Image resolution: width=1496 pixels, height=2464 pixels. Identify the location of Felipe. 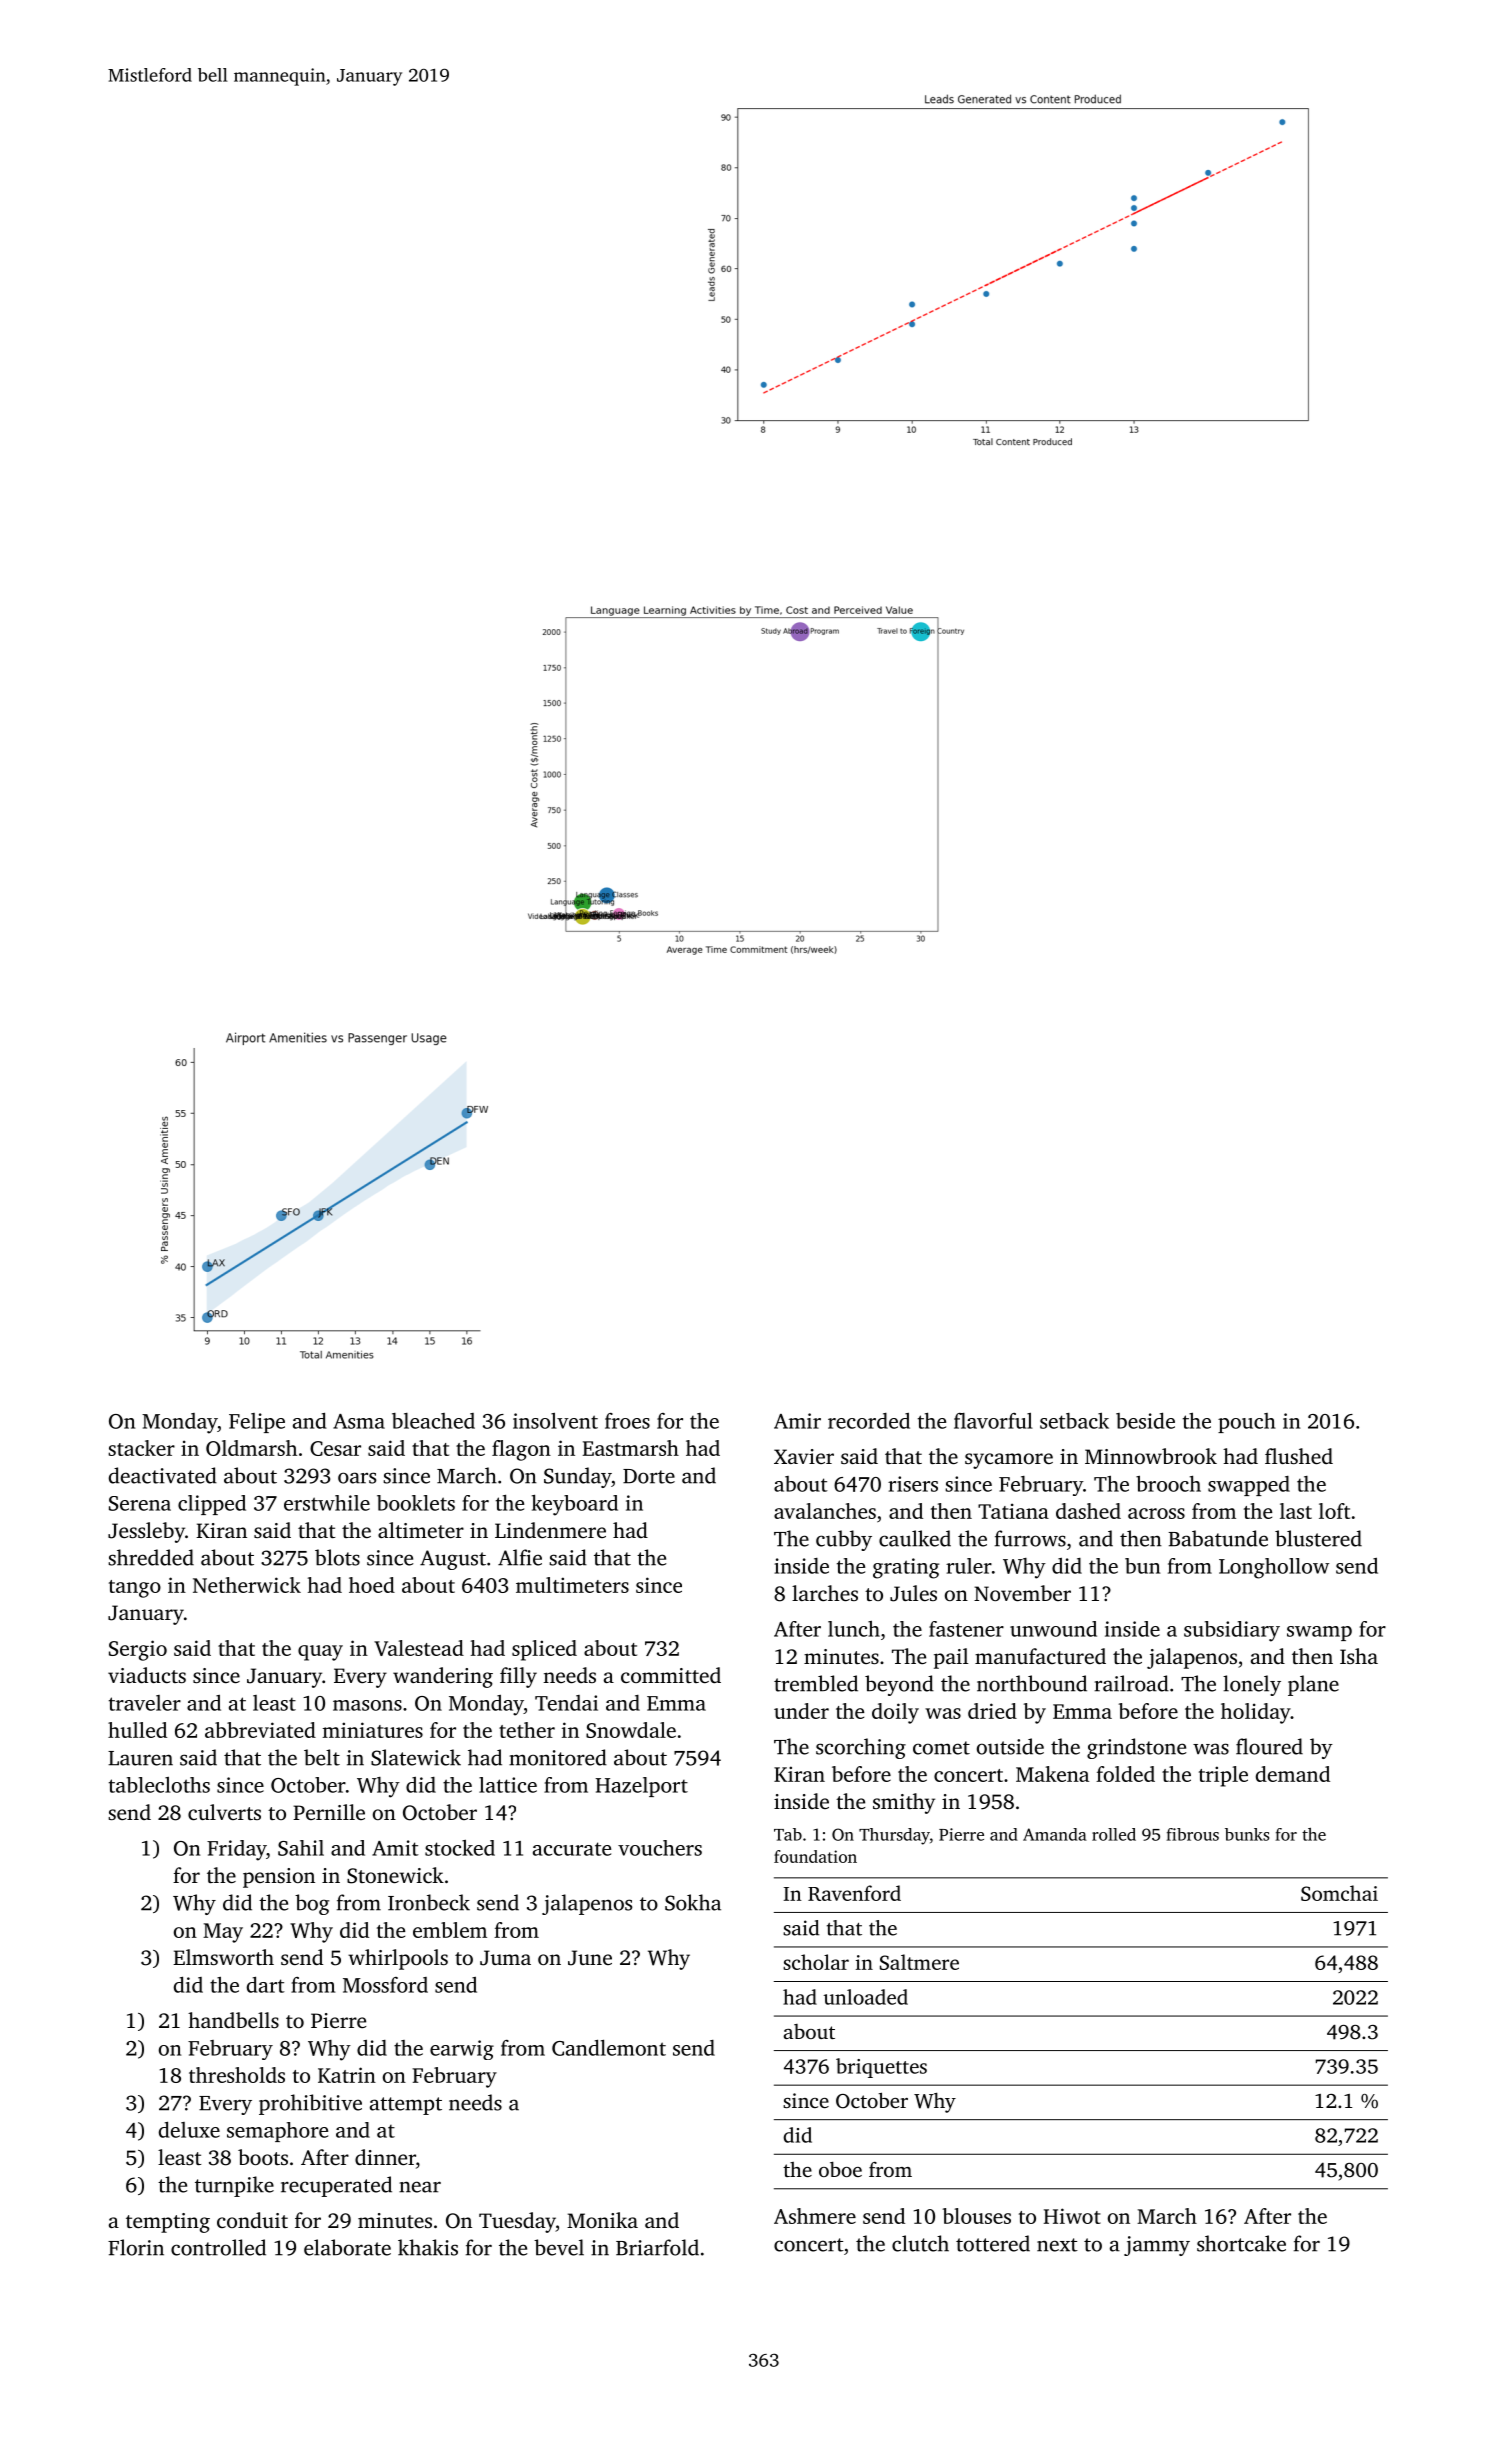
(257, 1423).
